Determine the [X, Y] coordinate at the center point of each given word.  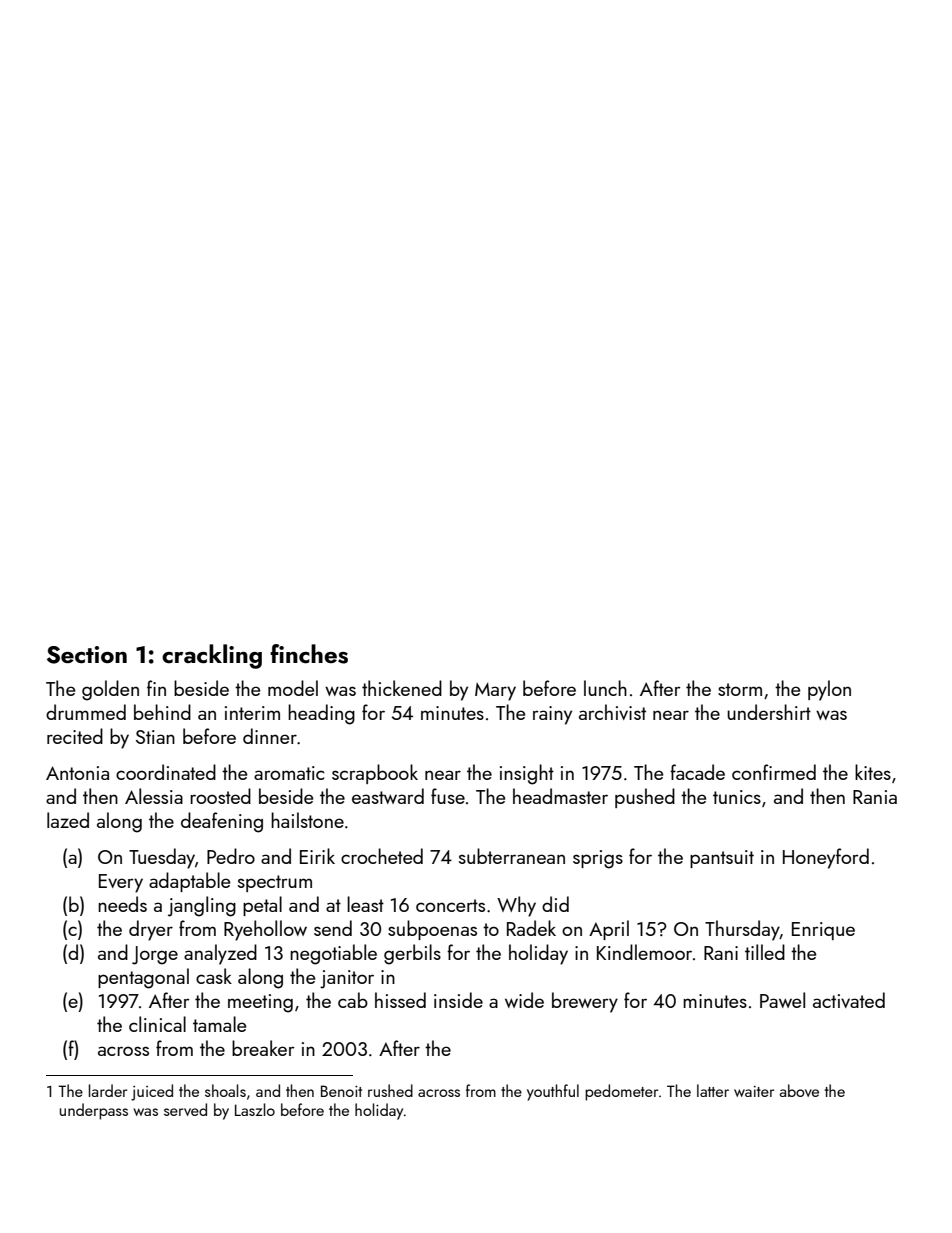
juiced [152, 1092]
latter [713, 1090]
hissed [400, 1000]
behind [162, 712]
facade [697, 772]
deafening [222, 822]
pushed [645, 798]
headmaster [560, 796]
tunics [737, 797]
